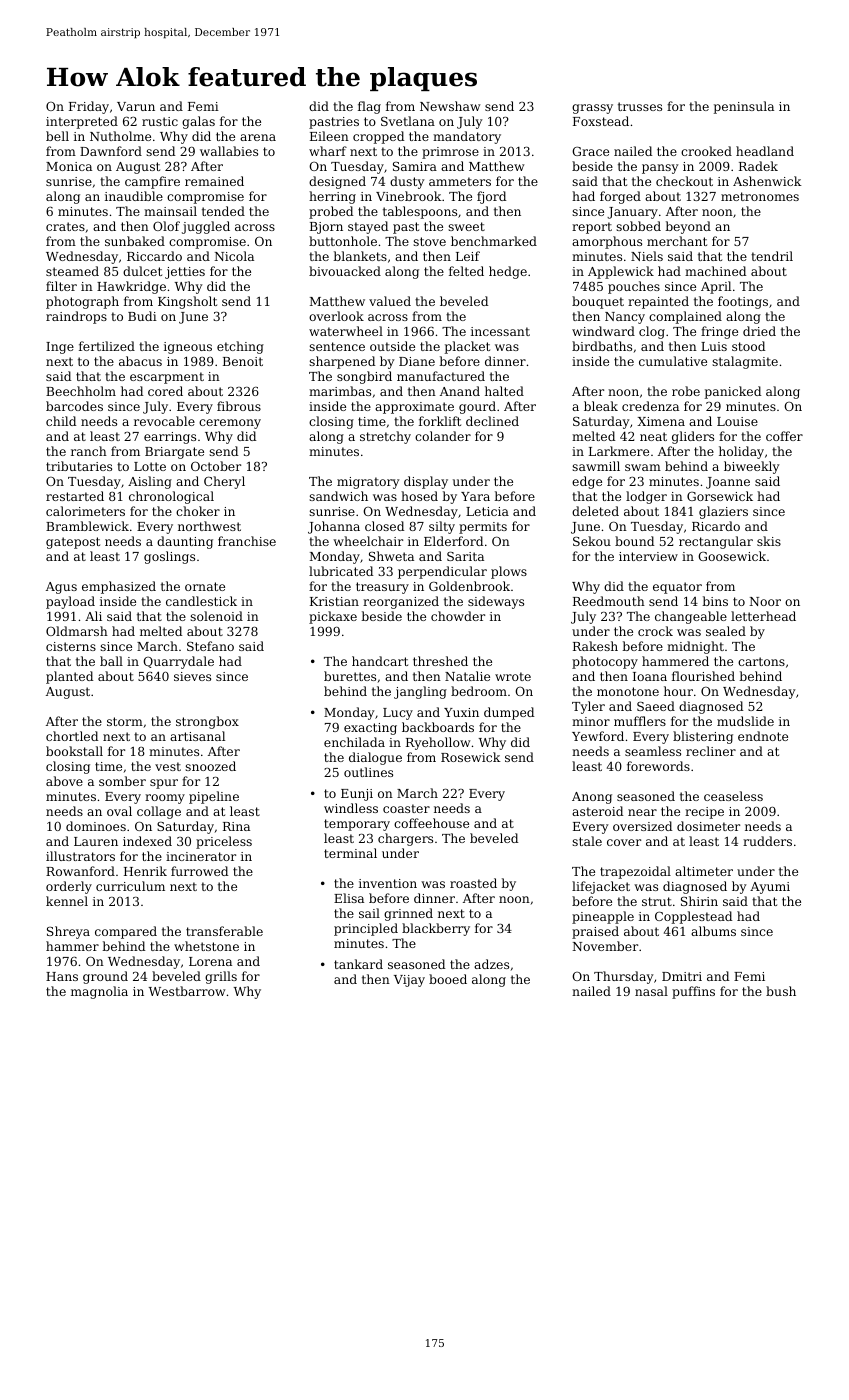  What do you see at coordinates (711, 751) in the image?
I see `recliner` at bounding box center [711, 751].
